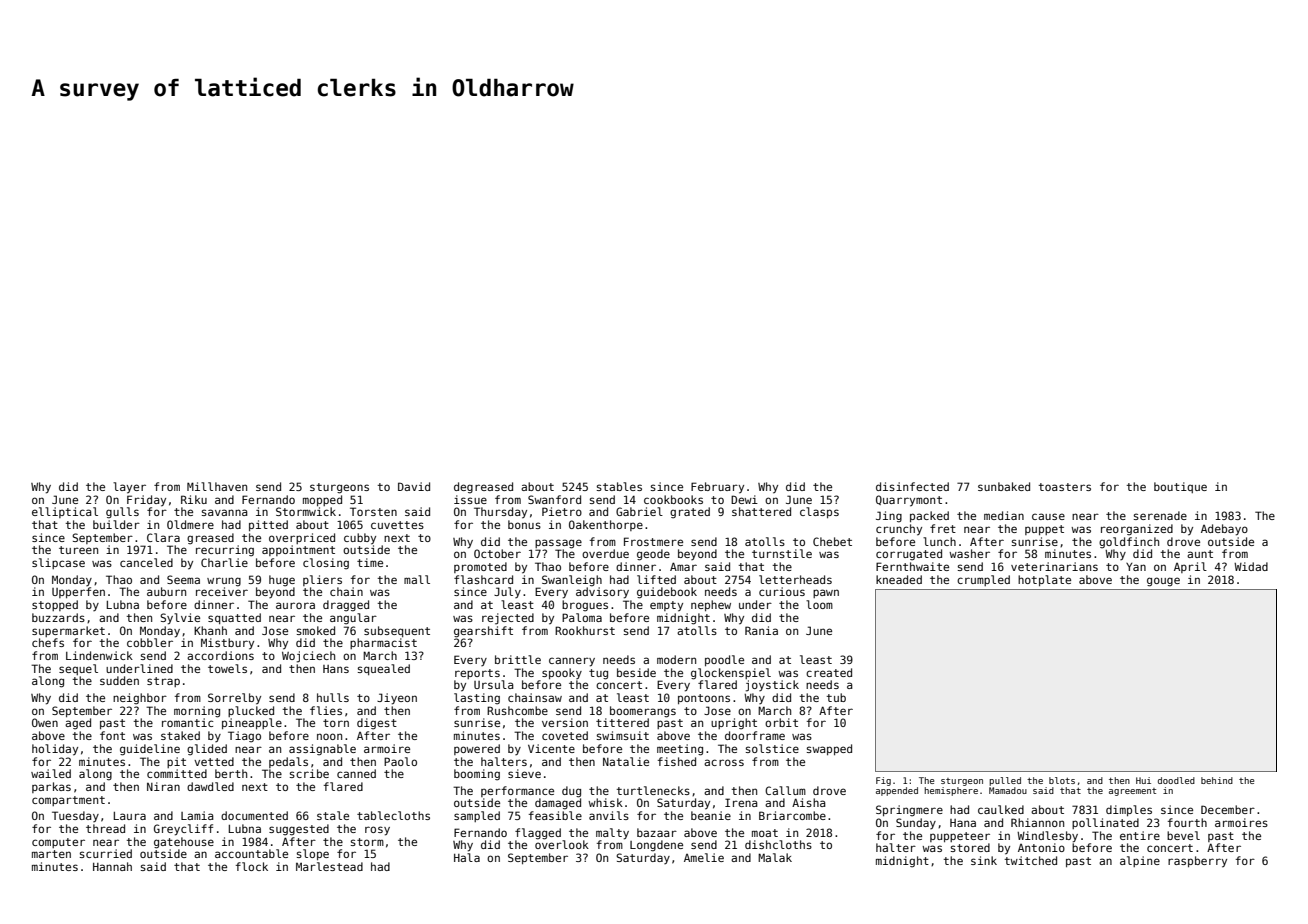  Describe the element at coordinates (105, 828) in the screenshot. I see `thread` at that location.
